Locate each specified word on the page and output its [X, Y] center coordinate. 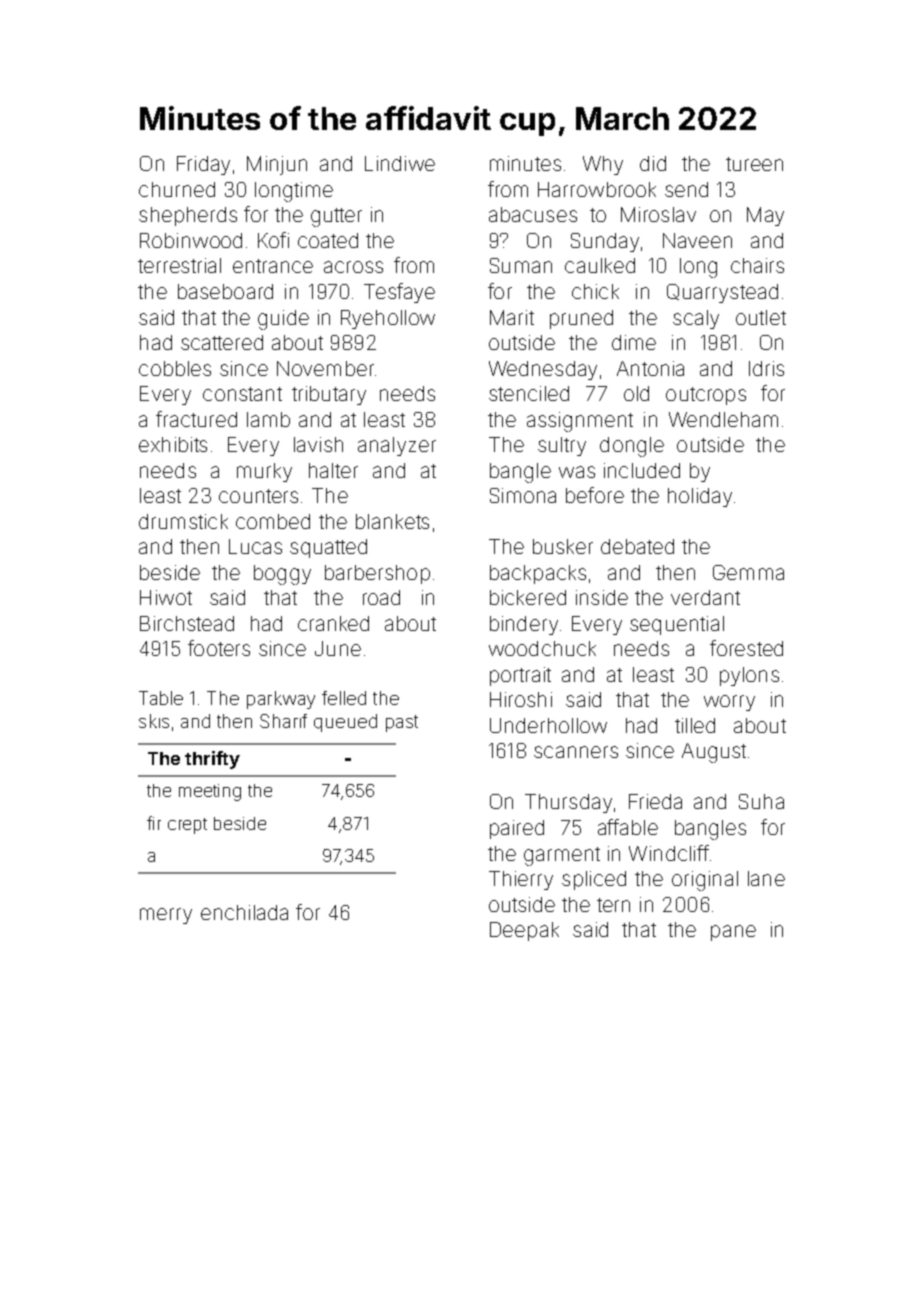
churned [177, 189]
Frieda [655, 801]
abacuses [533, 214]
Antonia [650, 368]
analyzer [397, 446]
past [402, 723]
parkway [281, 700]
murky [264, 472]
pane [733, 933]
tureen [754, 164]
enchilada [244, 912]
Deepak [524, 931]
